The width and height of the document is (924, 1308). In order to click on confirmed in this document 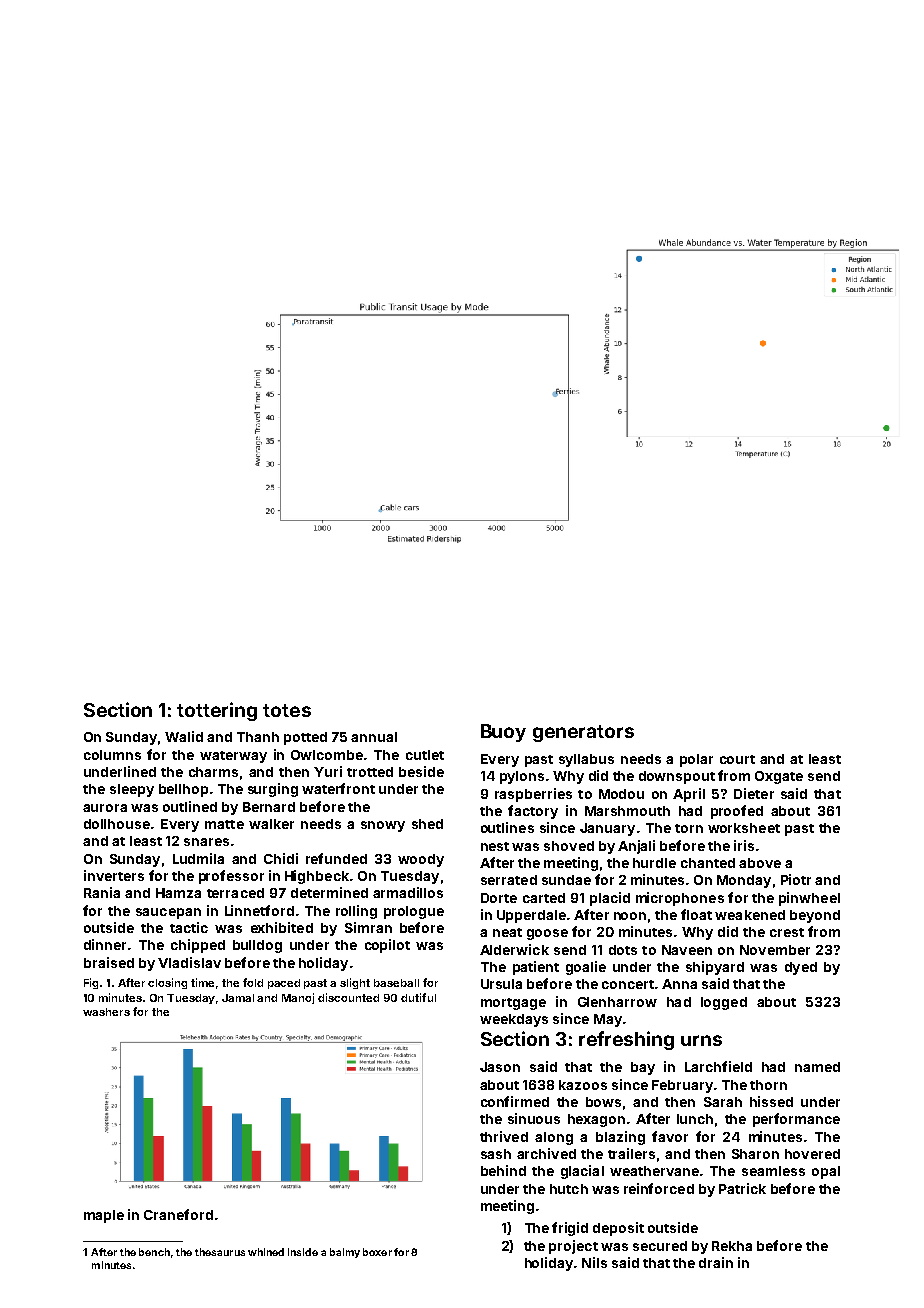, I will do `click(515, 1101)`.
